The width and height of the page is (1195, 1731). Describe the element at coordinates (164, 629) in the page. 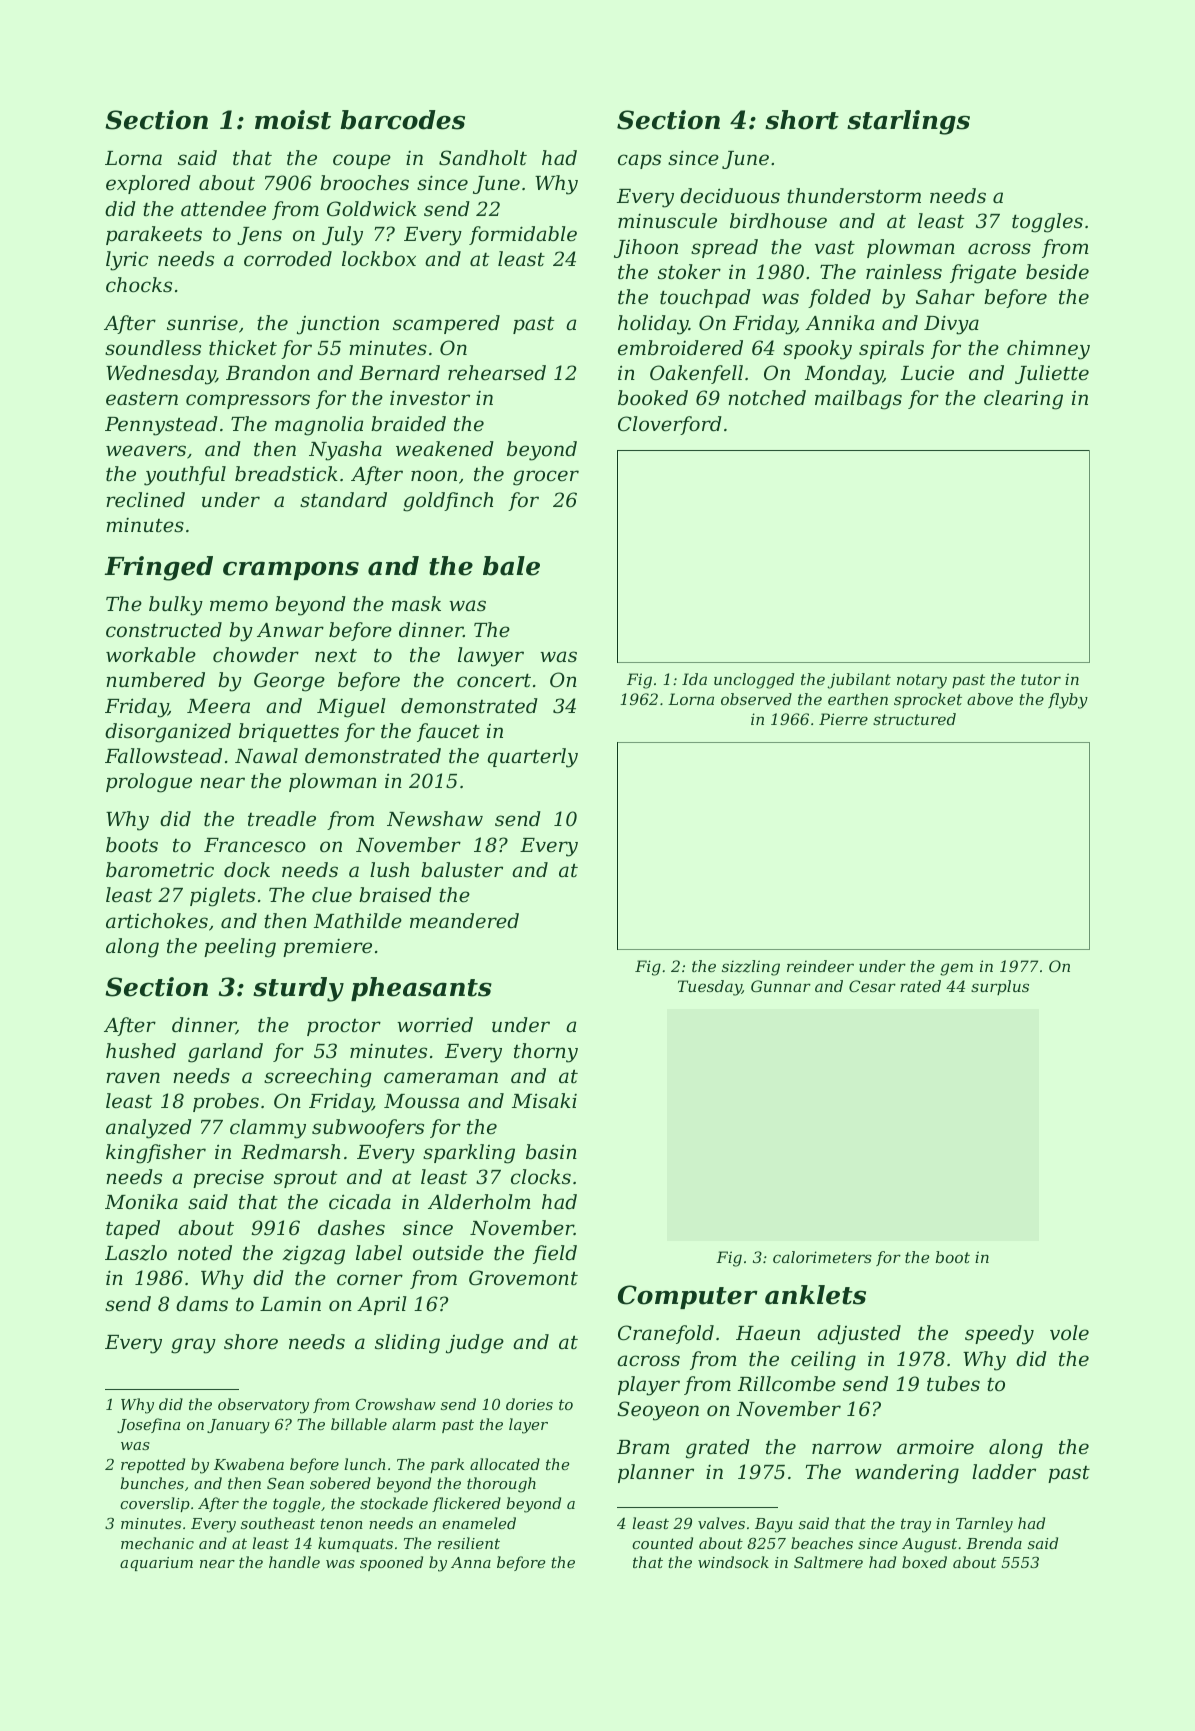

I see `constructed` at that location.
